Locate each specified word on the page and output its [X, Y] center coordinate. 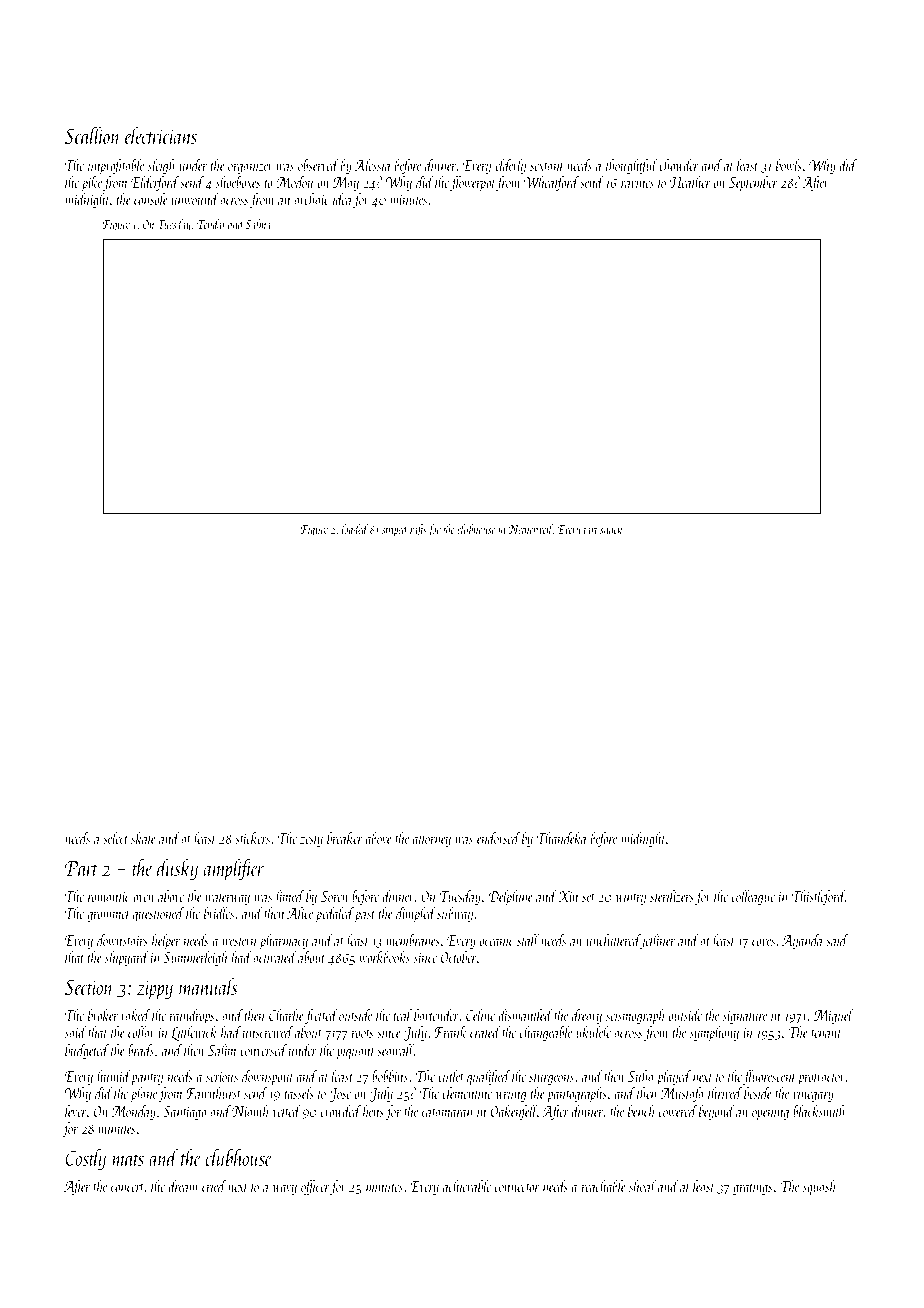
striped [395, 530]
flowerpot [472, 184]
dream [183, 1186]
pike [91, 184]
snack [611, 529]
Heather [690, 182]
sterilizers [672, 896]
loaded [355, 529]
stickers [252, 838]
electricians [161, 135]
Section [89, 987]
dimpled [416, 915]
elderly [510, 166]
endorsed [498, 838]
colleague [753, 897]
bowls [789, 165]
